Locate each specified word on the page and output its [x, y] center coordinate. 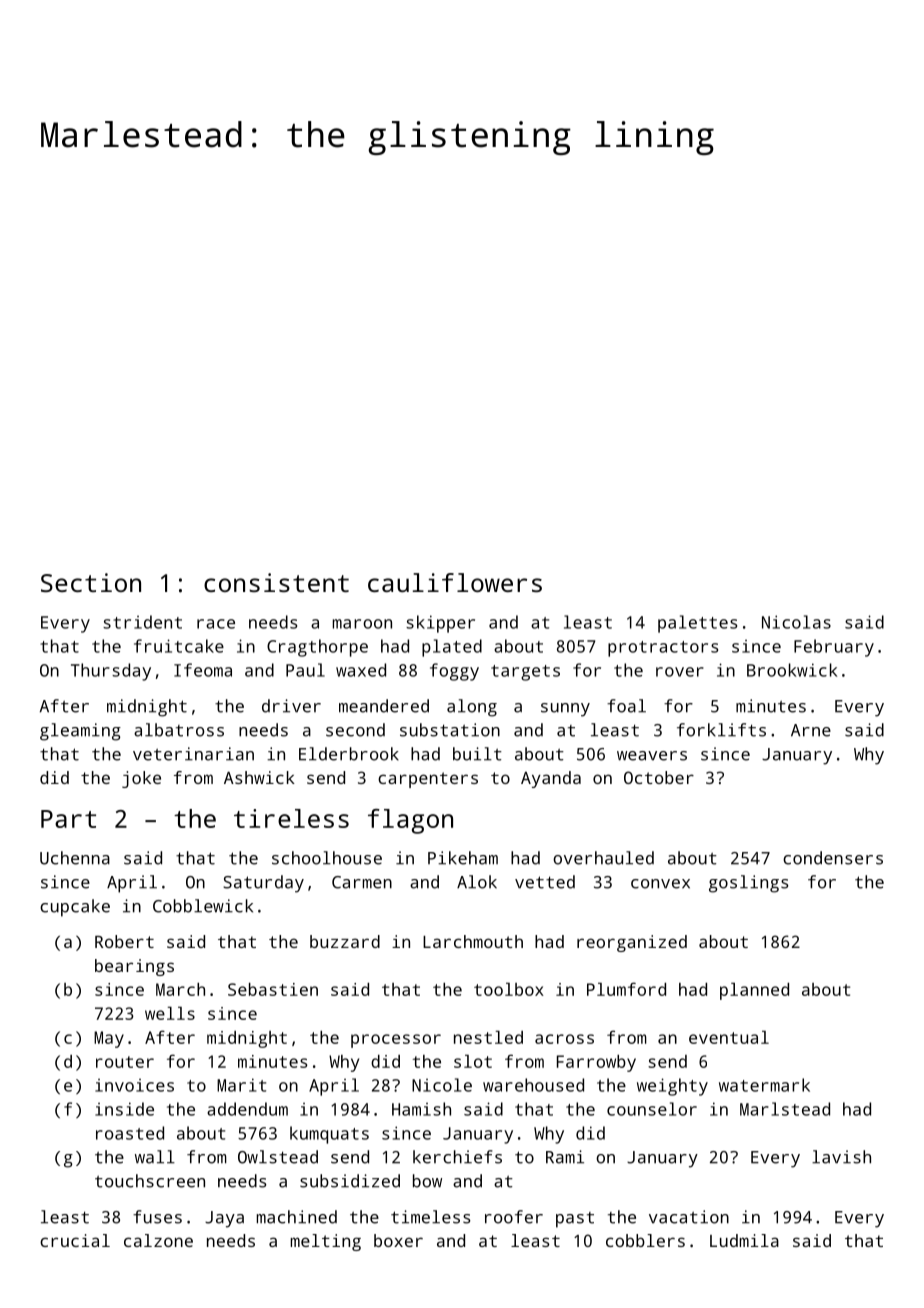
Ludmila [744, 1240]
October [659, 777]
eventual [729, 1037]
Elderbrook [349, 754]
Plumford [626, 989]
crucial [75, 1240]
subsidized [350, 1181]
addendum [247, 1109]
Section [91, 582]
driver [291, 706]
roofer [514, 1217]
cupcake [75, 908]
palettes [697, 624]
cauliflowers [455, 582]
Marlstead [785, 1109]
